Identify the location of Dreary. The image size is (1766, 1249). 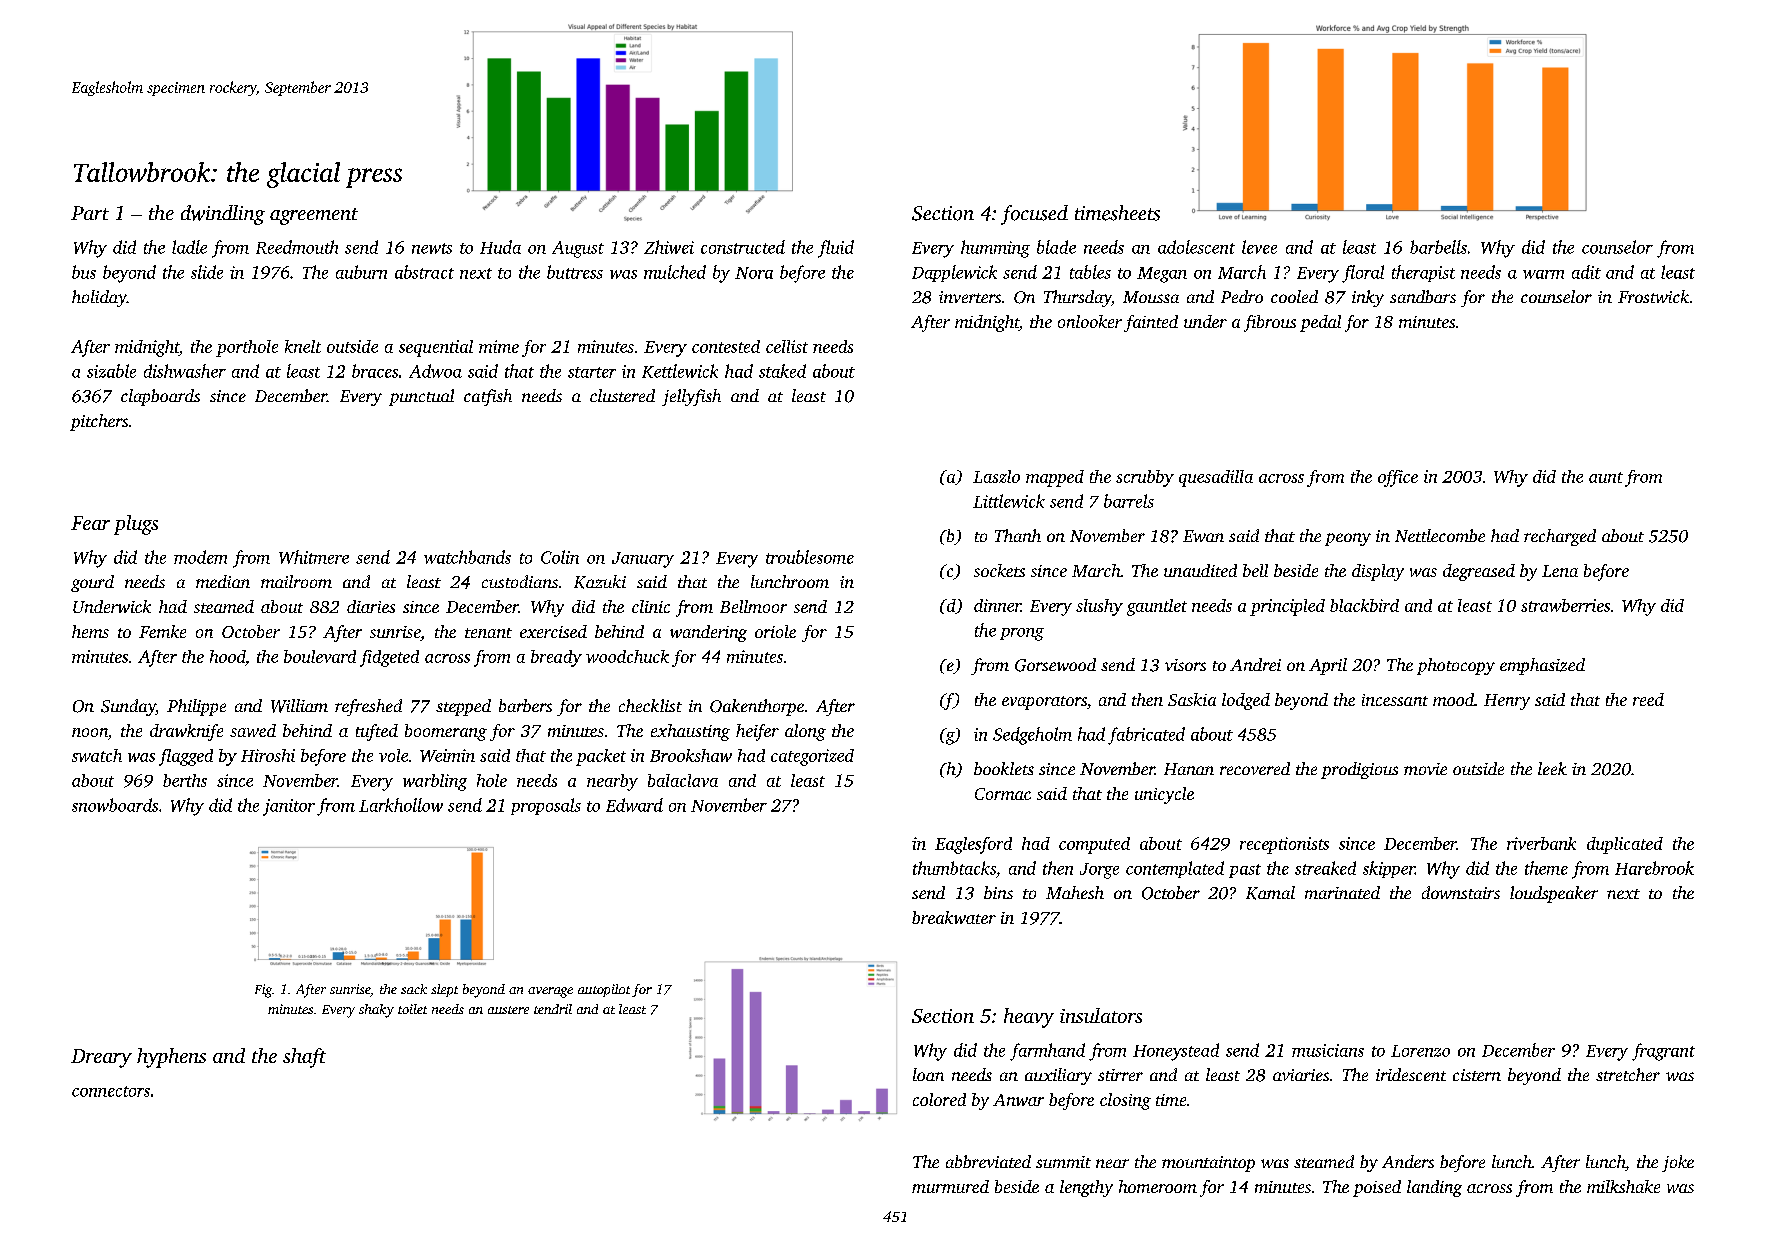
(101, 1058).
